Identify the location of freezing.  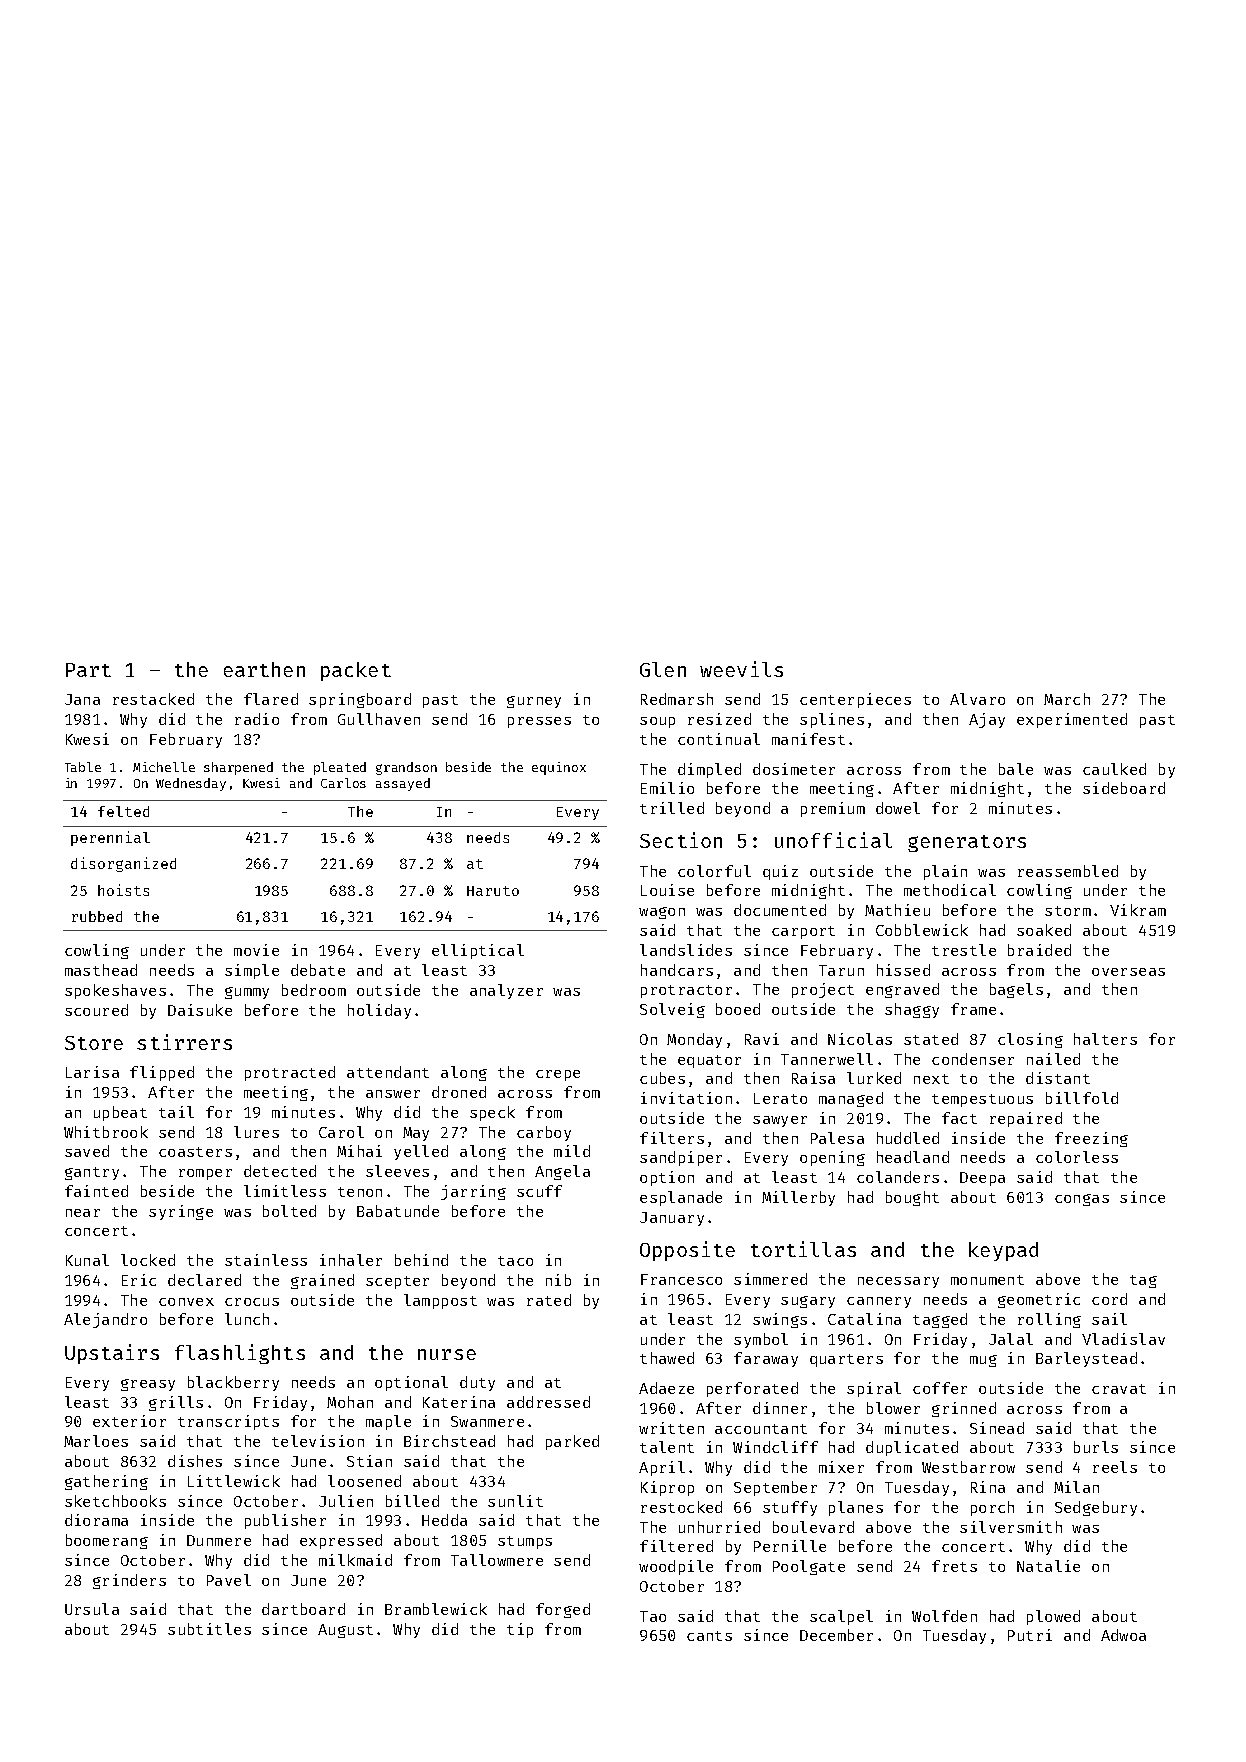
(1091, 1139).
